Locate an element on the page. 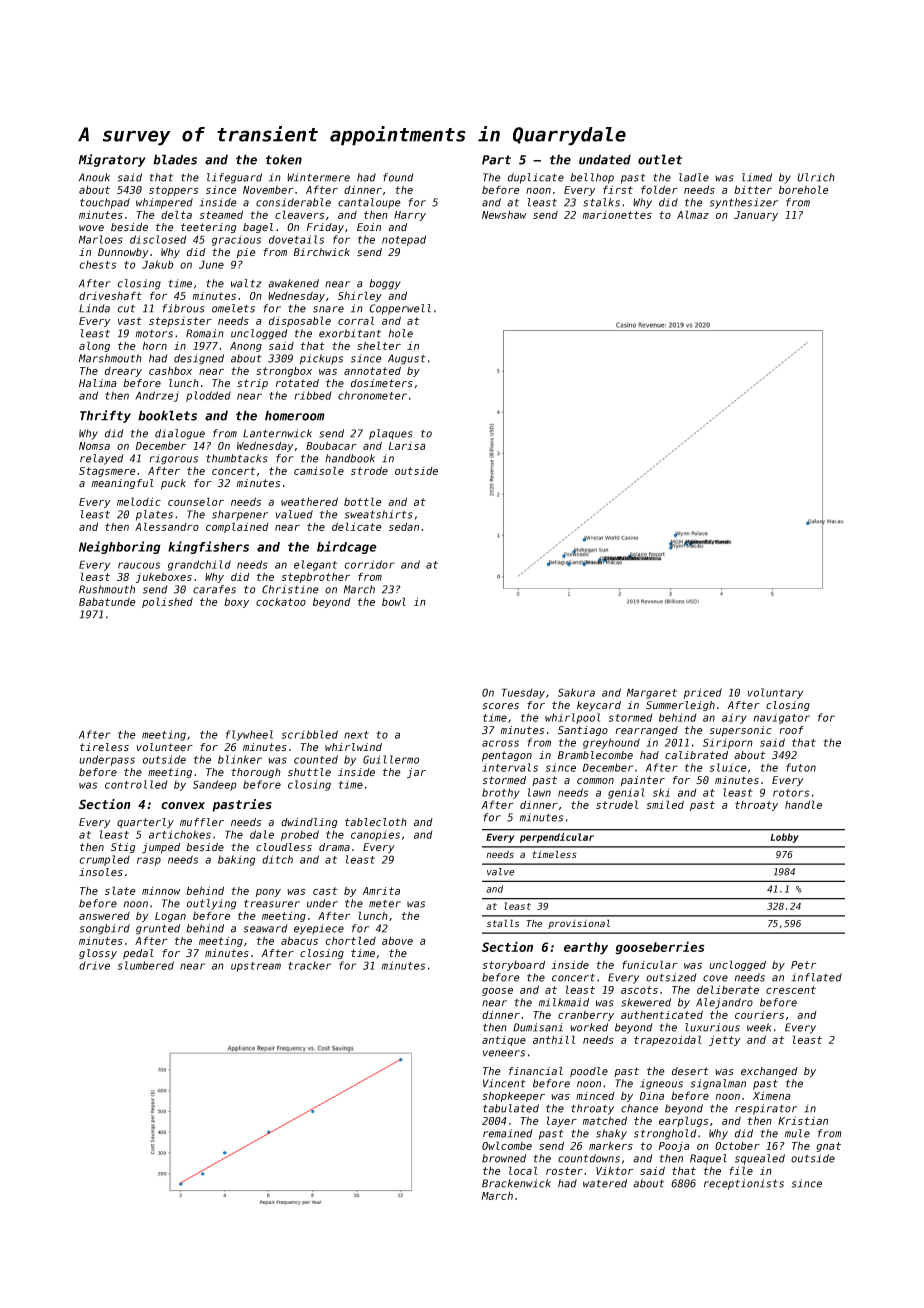 This document has height=1308, width=924. melodic is located at coordinates (139, 501).
